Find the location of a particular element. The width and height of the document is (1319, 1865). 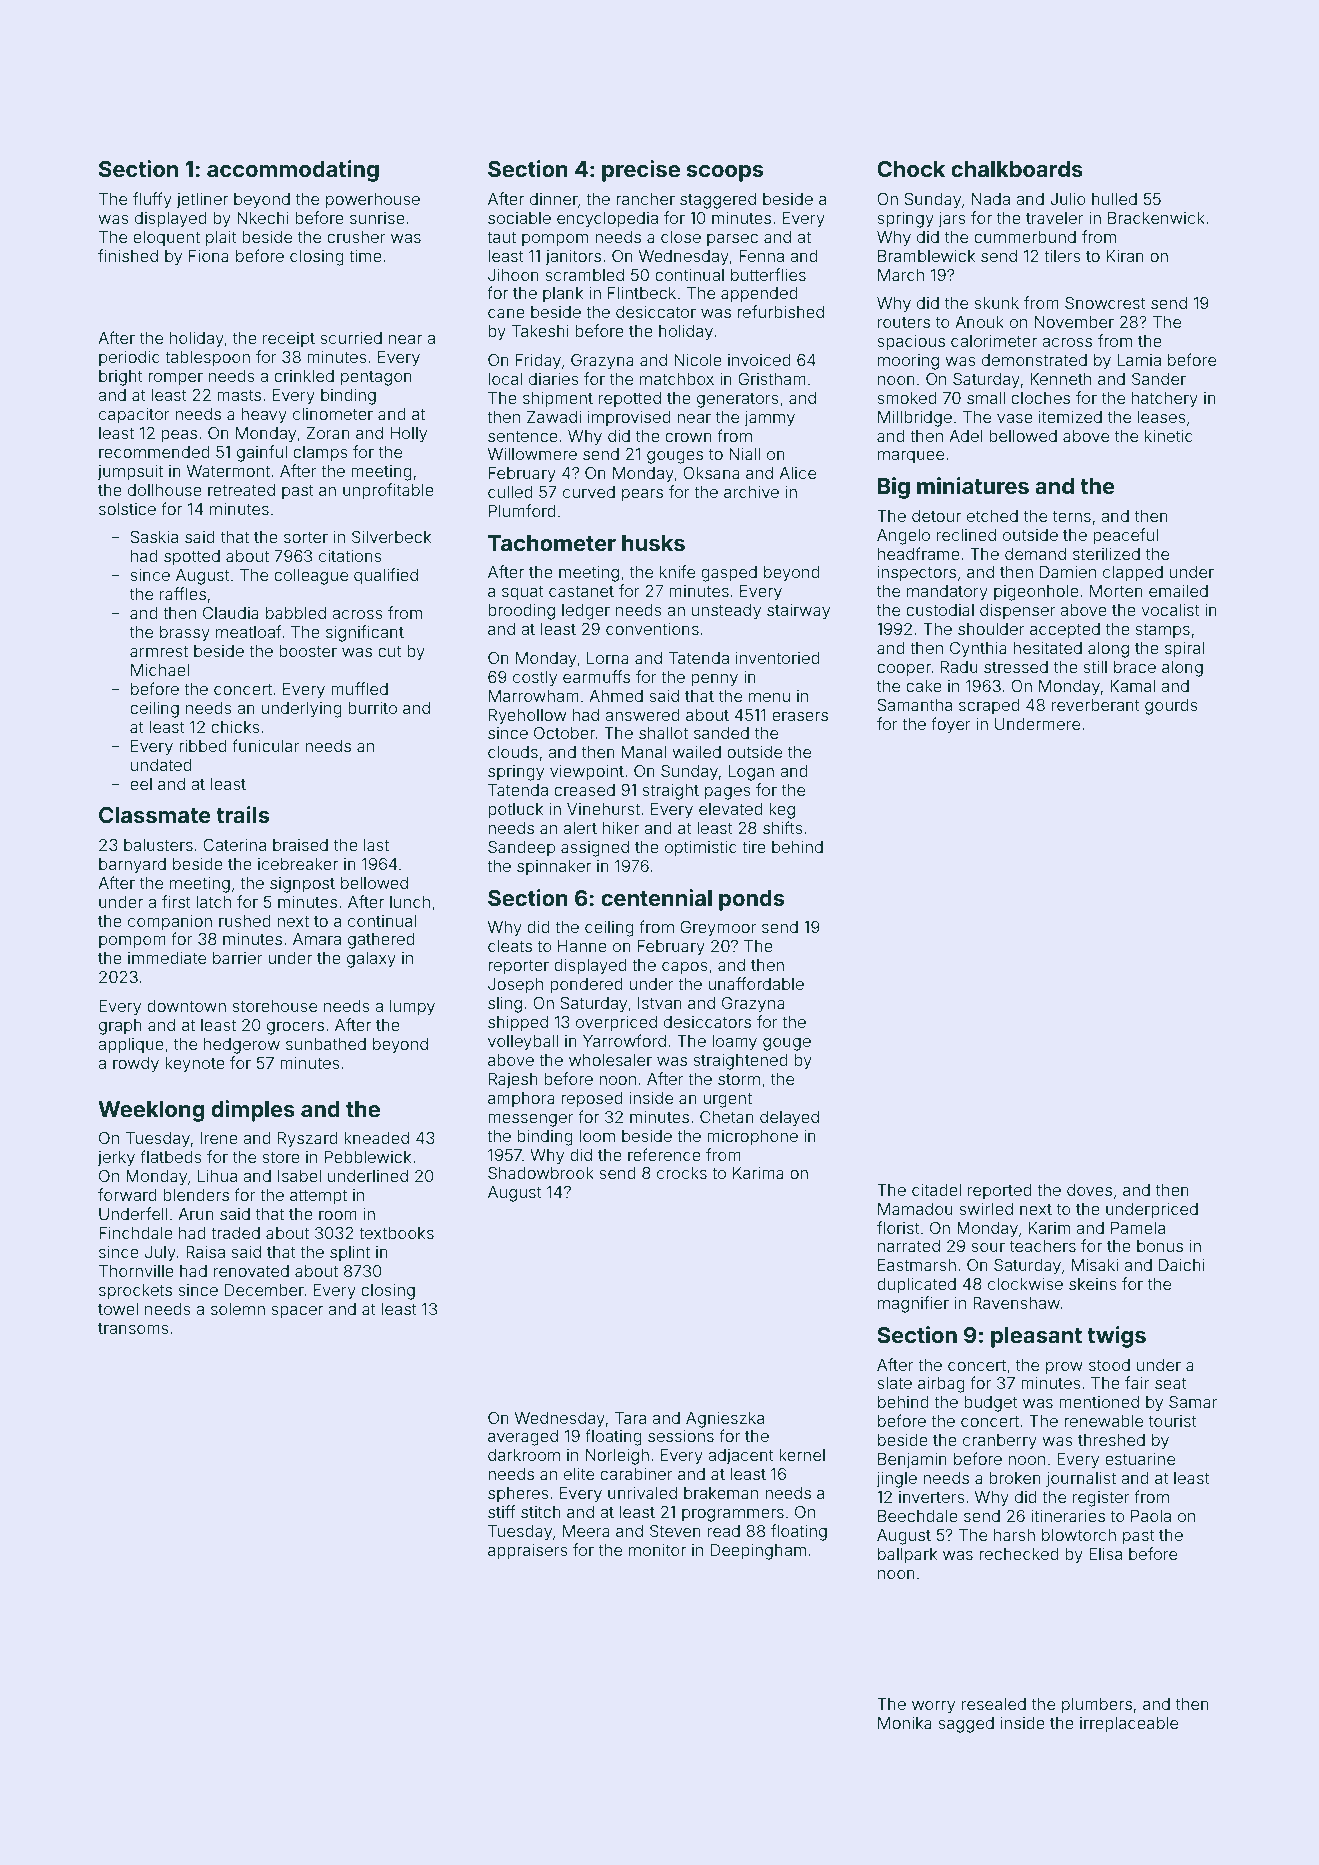

Monika is located at coordinates (905, 1723).
